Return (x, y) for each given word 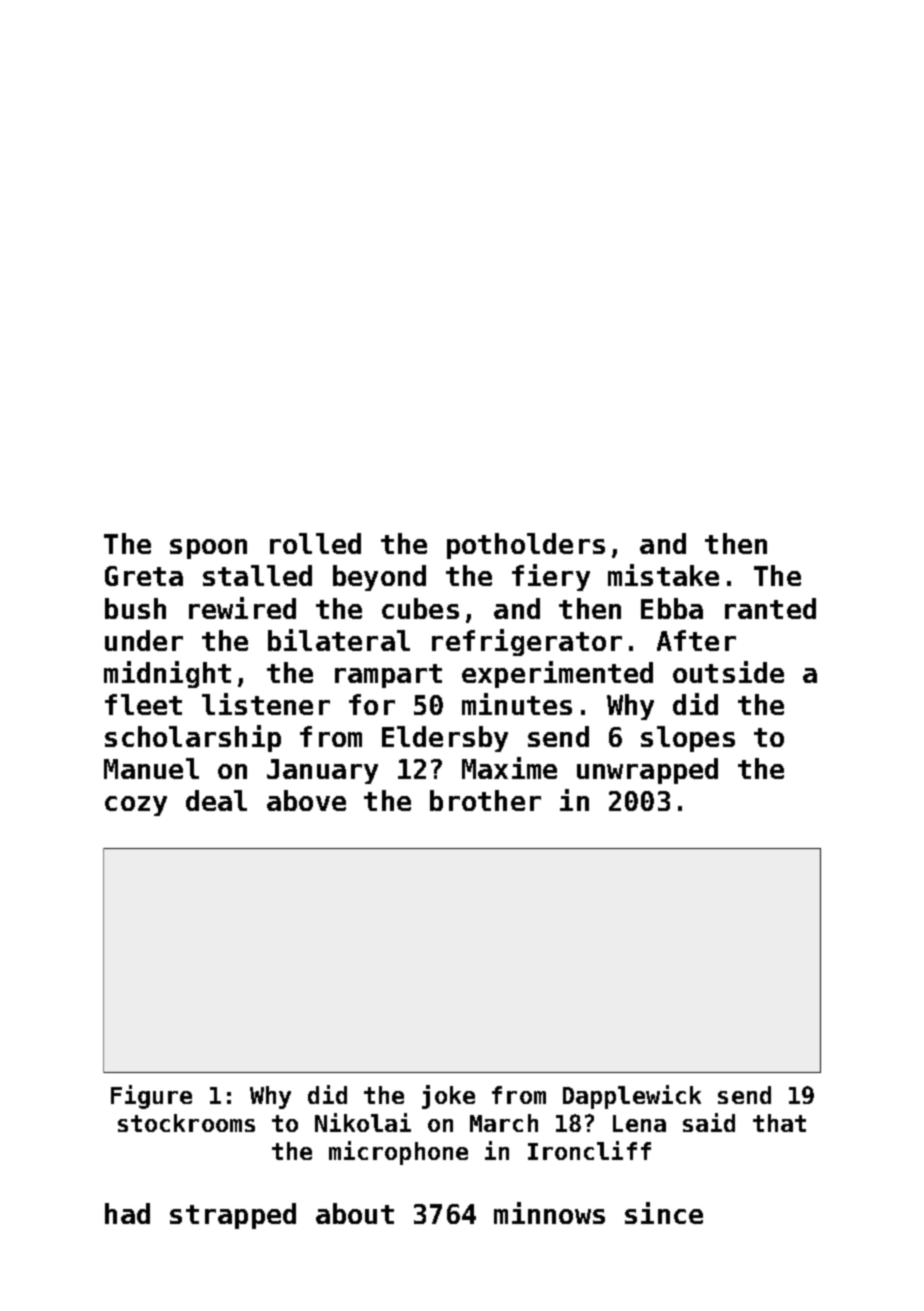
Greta (144, 576)
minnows (549, 1213)
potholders (526, 546)
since (664, 1213)
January (322, 771)
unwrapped (647, 771)
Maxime (509, 768)
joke (448, 1097)
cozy (136, 806)
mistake (663, 575)
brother (485, 800)
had (127, 1213)
